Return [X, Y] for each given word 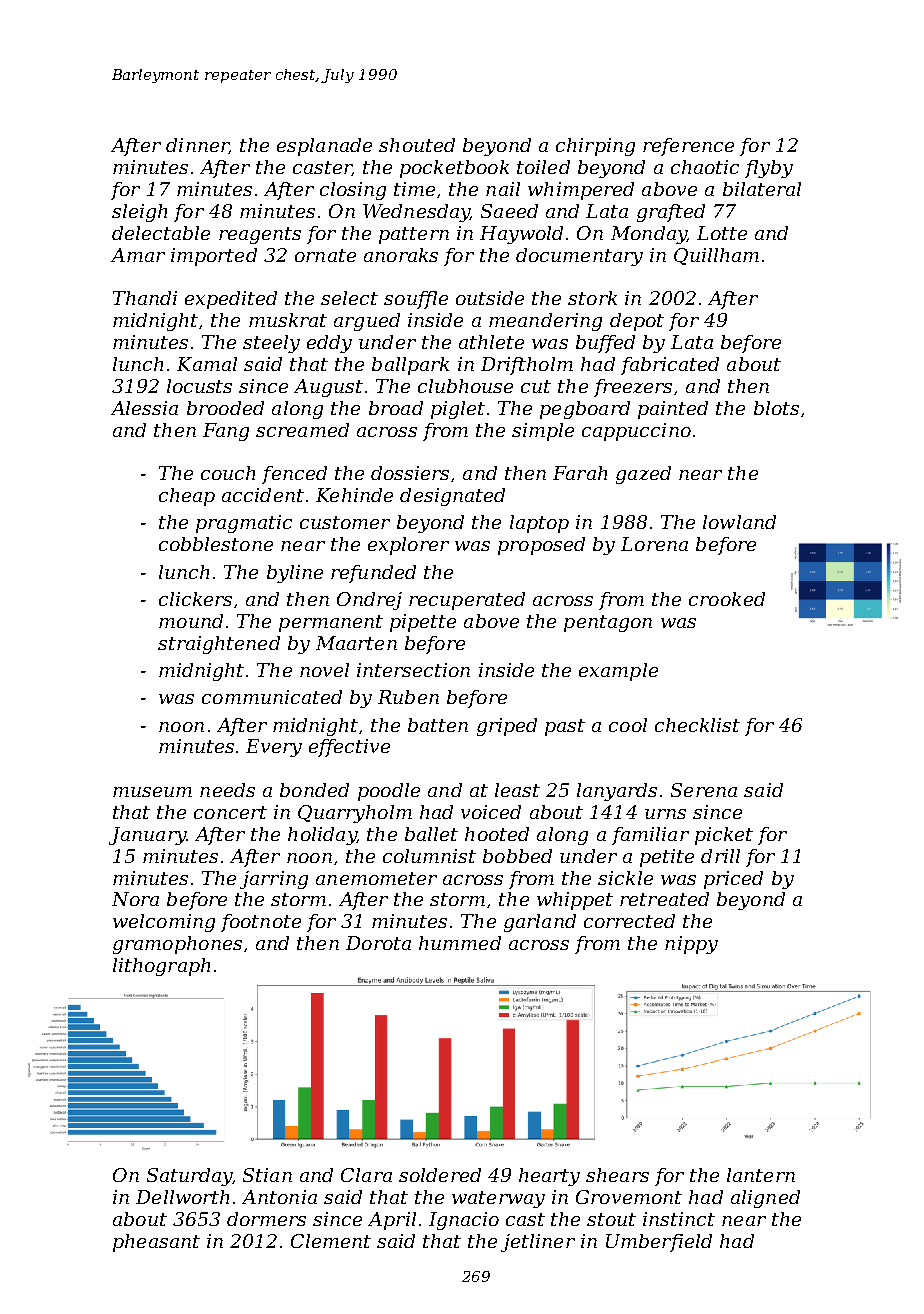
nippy [691, 945]
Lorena [654, 544]
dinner [197, 146]
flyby [769, 169]
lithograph [161, 967]
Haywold [521, 235]
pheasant [156, 1243]
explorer [408, 546]
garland [540, 923]
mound [191, 621]
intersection [413, 670]
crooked [727, 599]
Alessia [144, 408]
